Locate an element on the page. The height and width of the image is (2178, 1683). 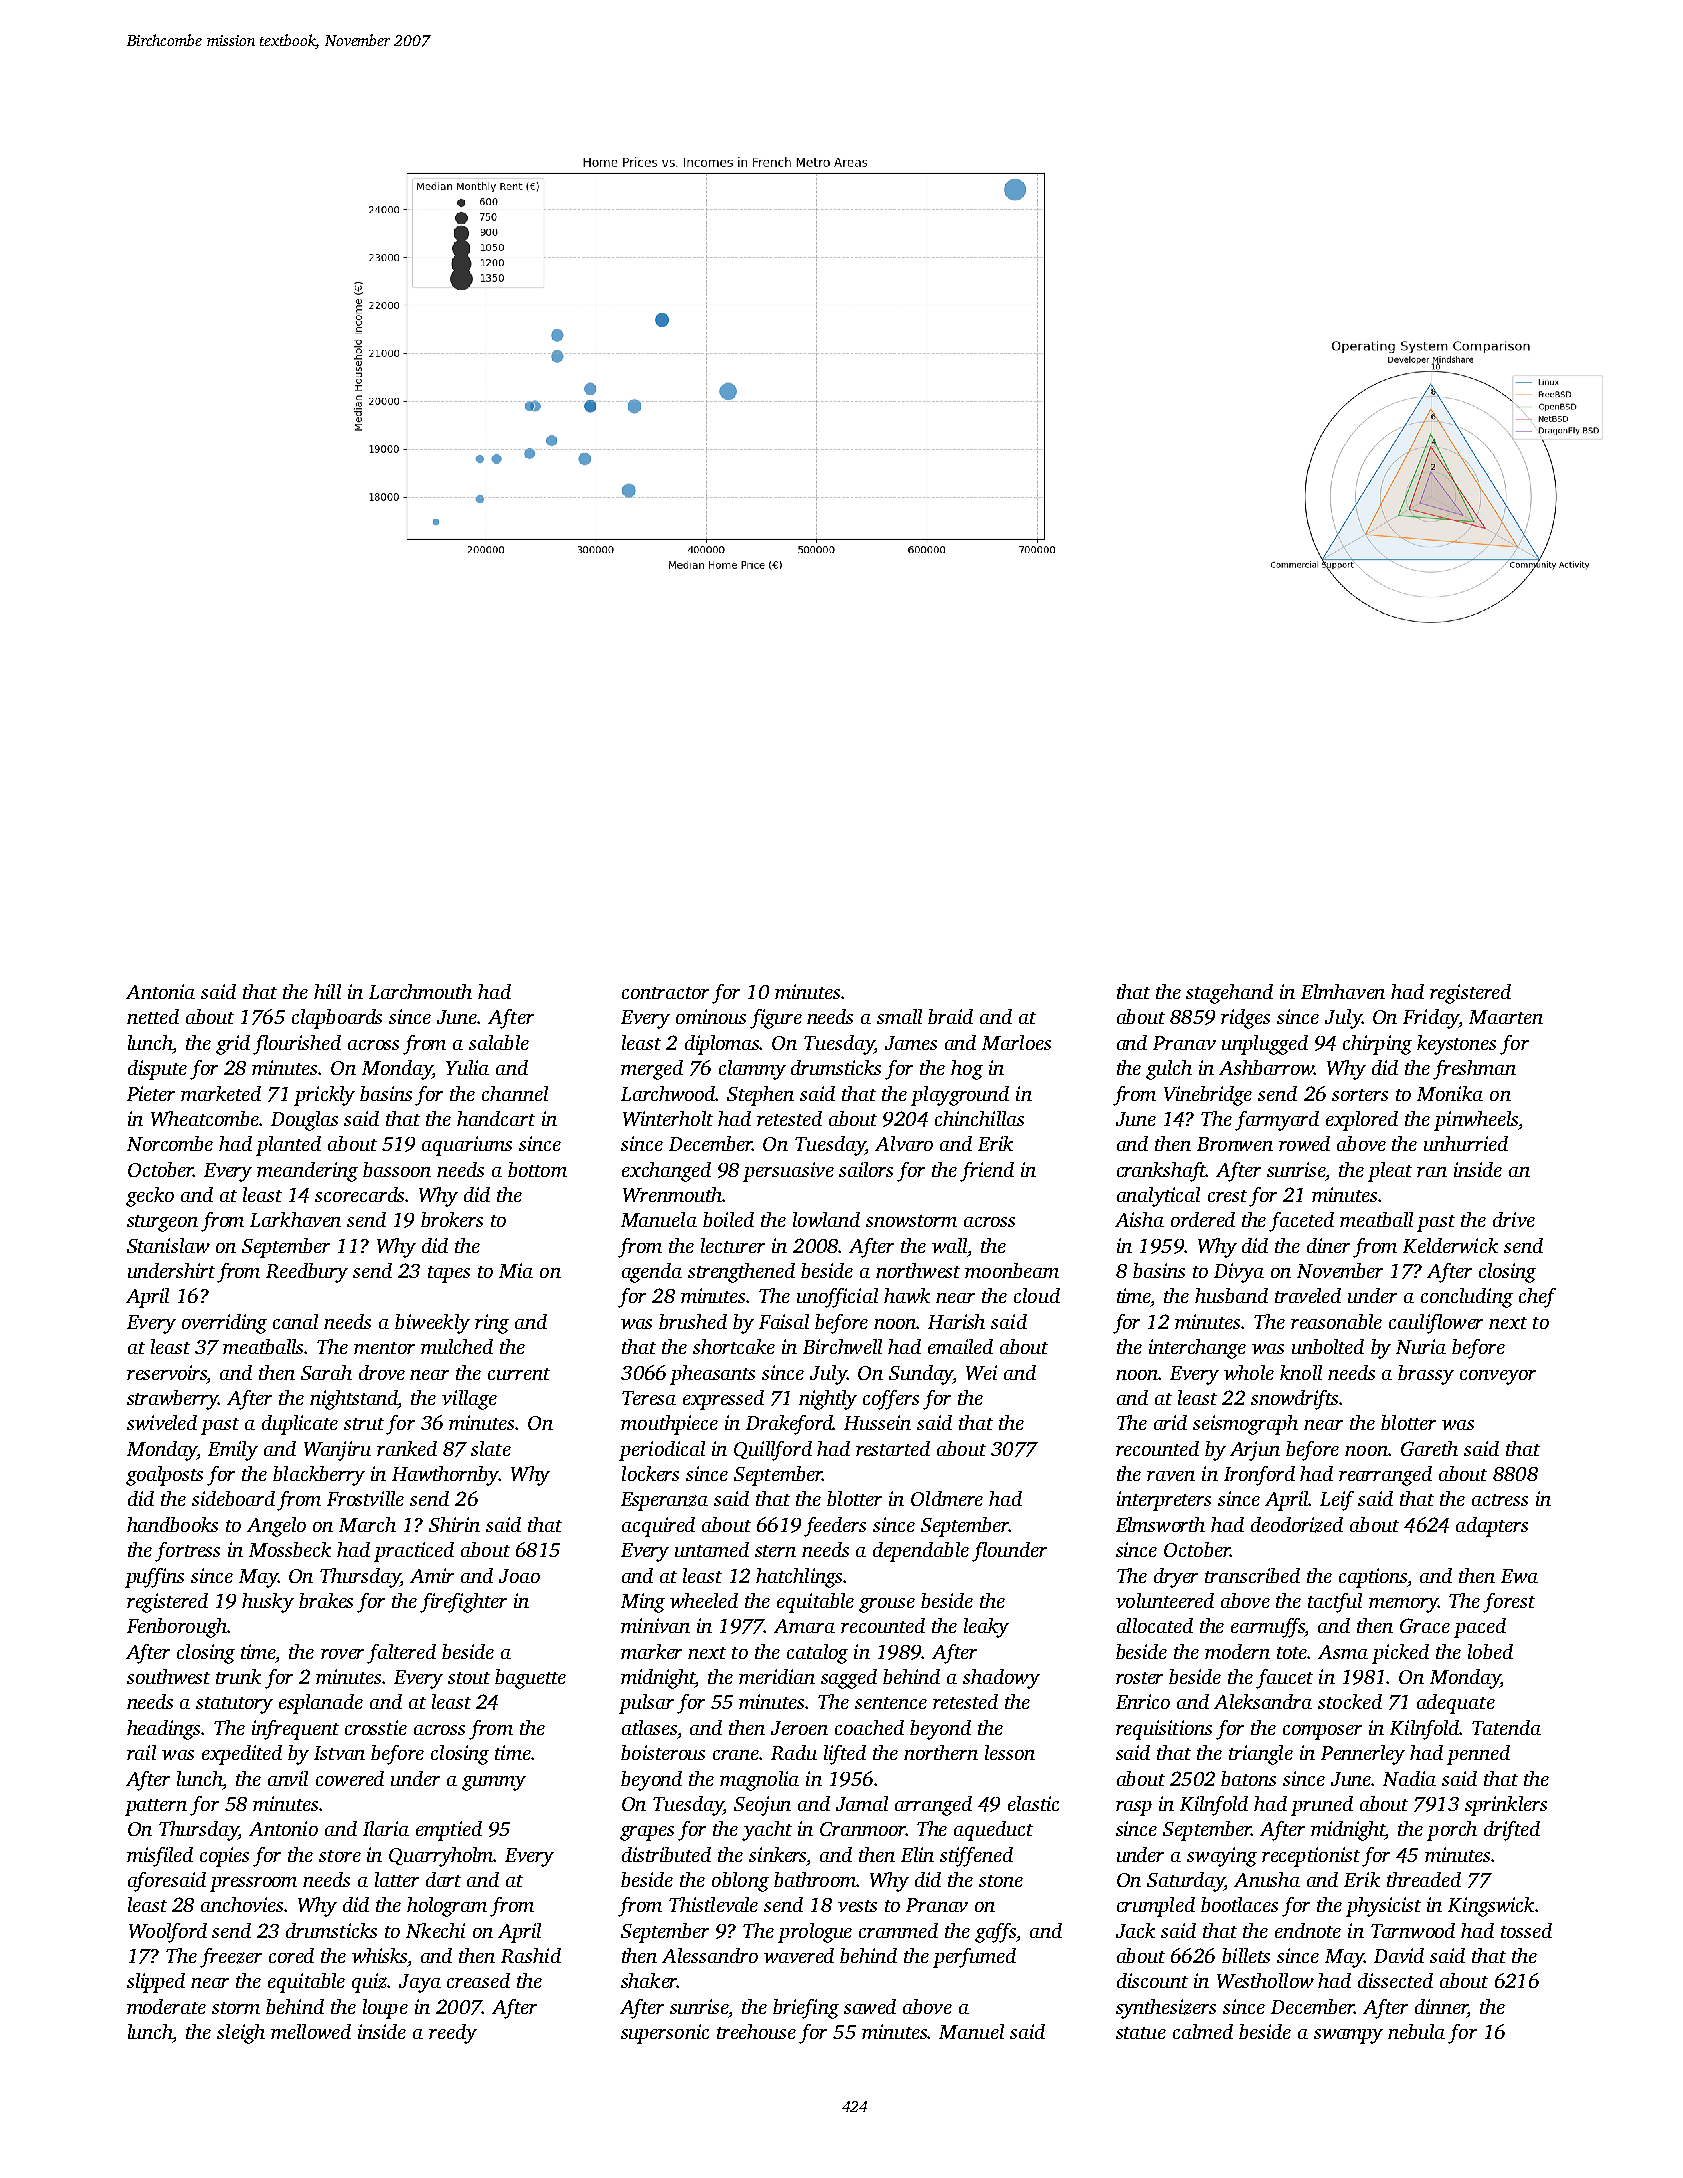
headings is located at coordinates (163, 1730).
